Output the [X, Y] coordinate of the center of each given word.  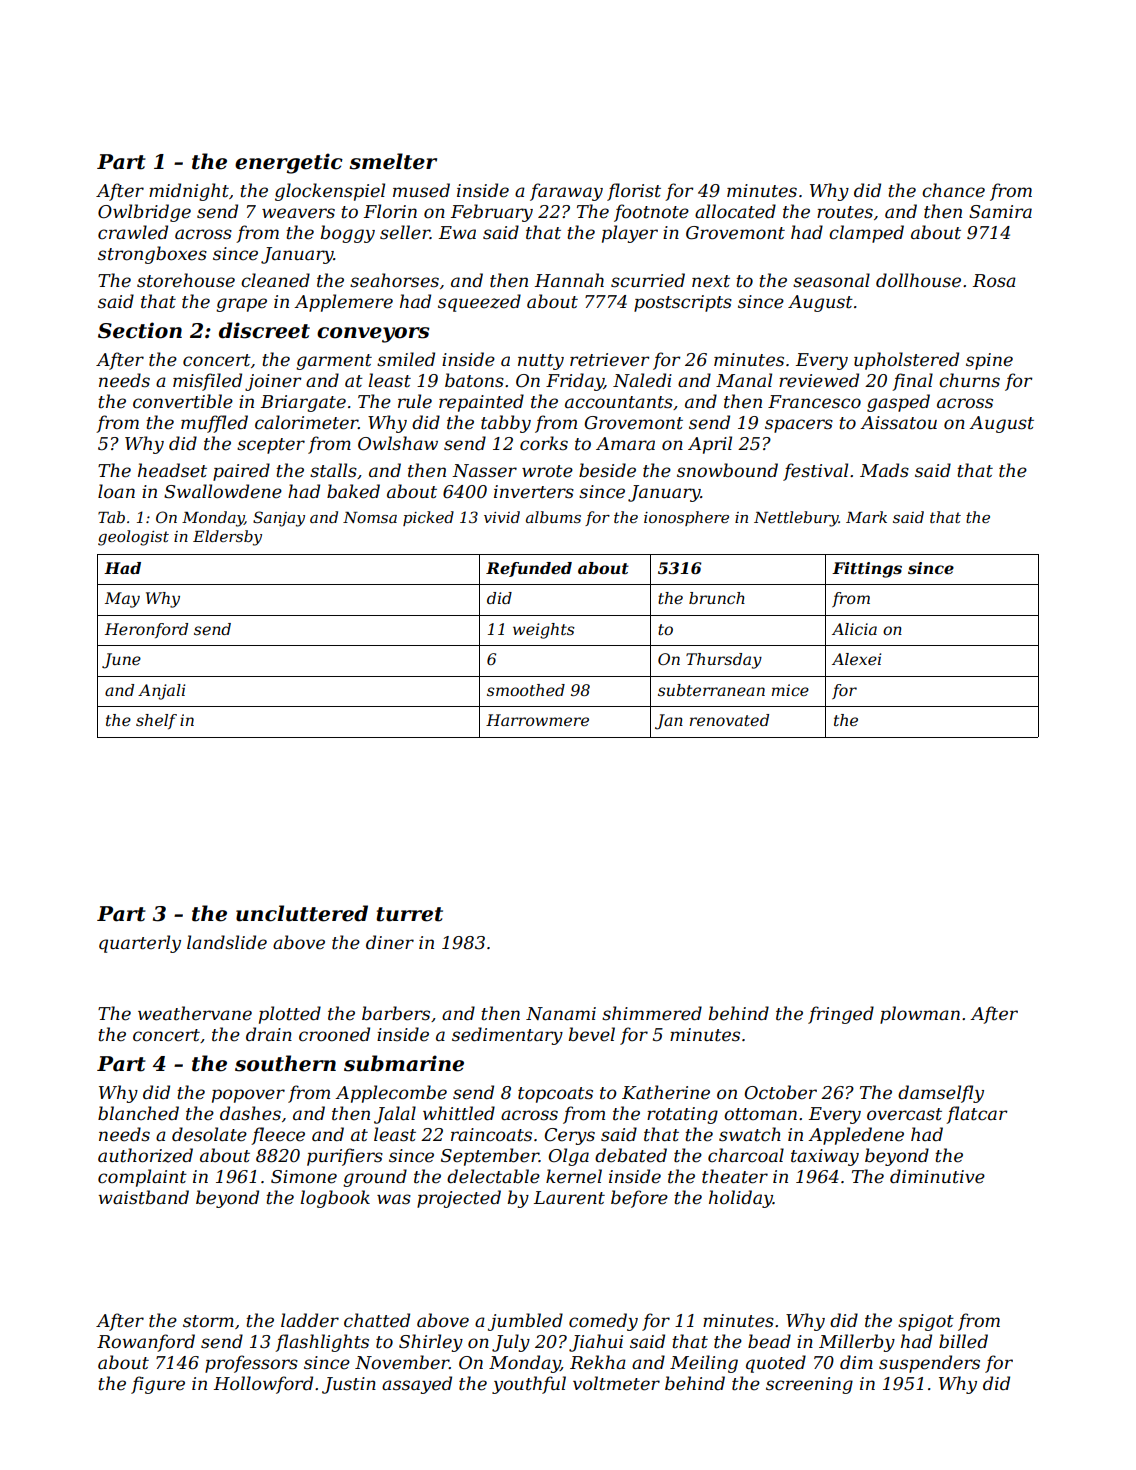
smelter [393, 161]
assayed [417, 1385]
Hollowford [263, 1385]
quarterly [140, 944]
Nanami [561, 1013]
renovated [729, 720]
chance [953, 190]
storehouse [186, 280]
